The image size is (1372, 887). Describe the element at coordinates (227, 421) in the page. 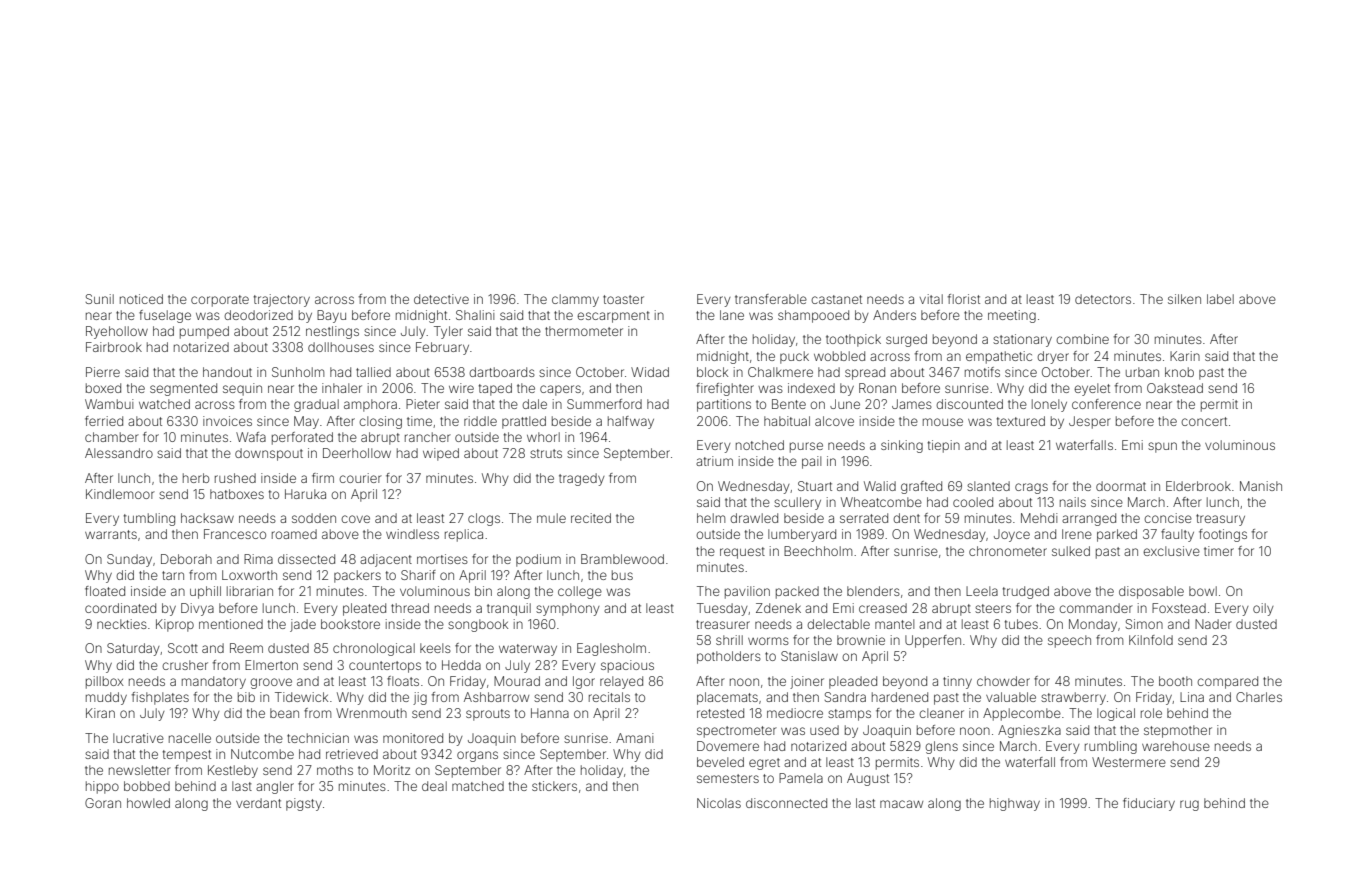

I see `invoices` at that location.
